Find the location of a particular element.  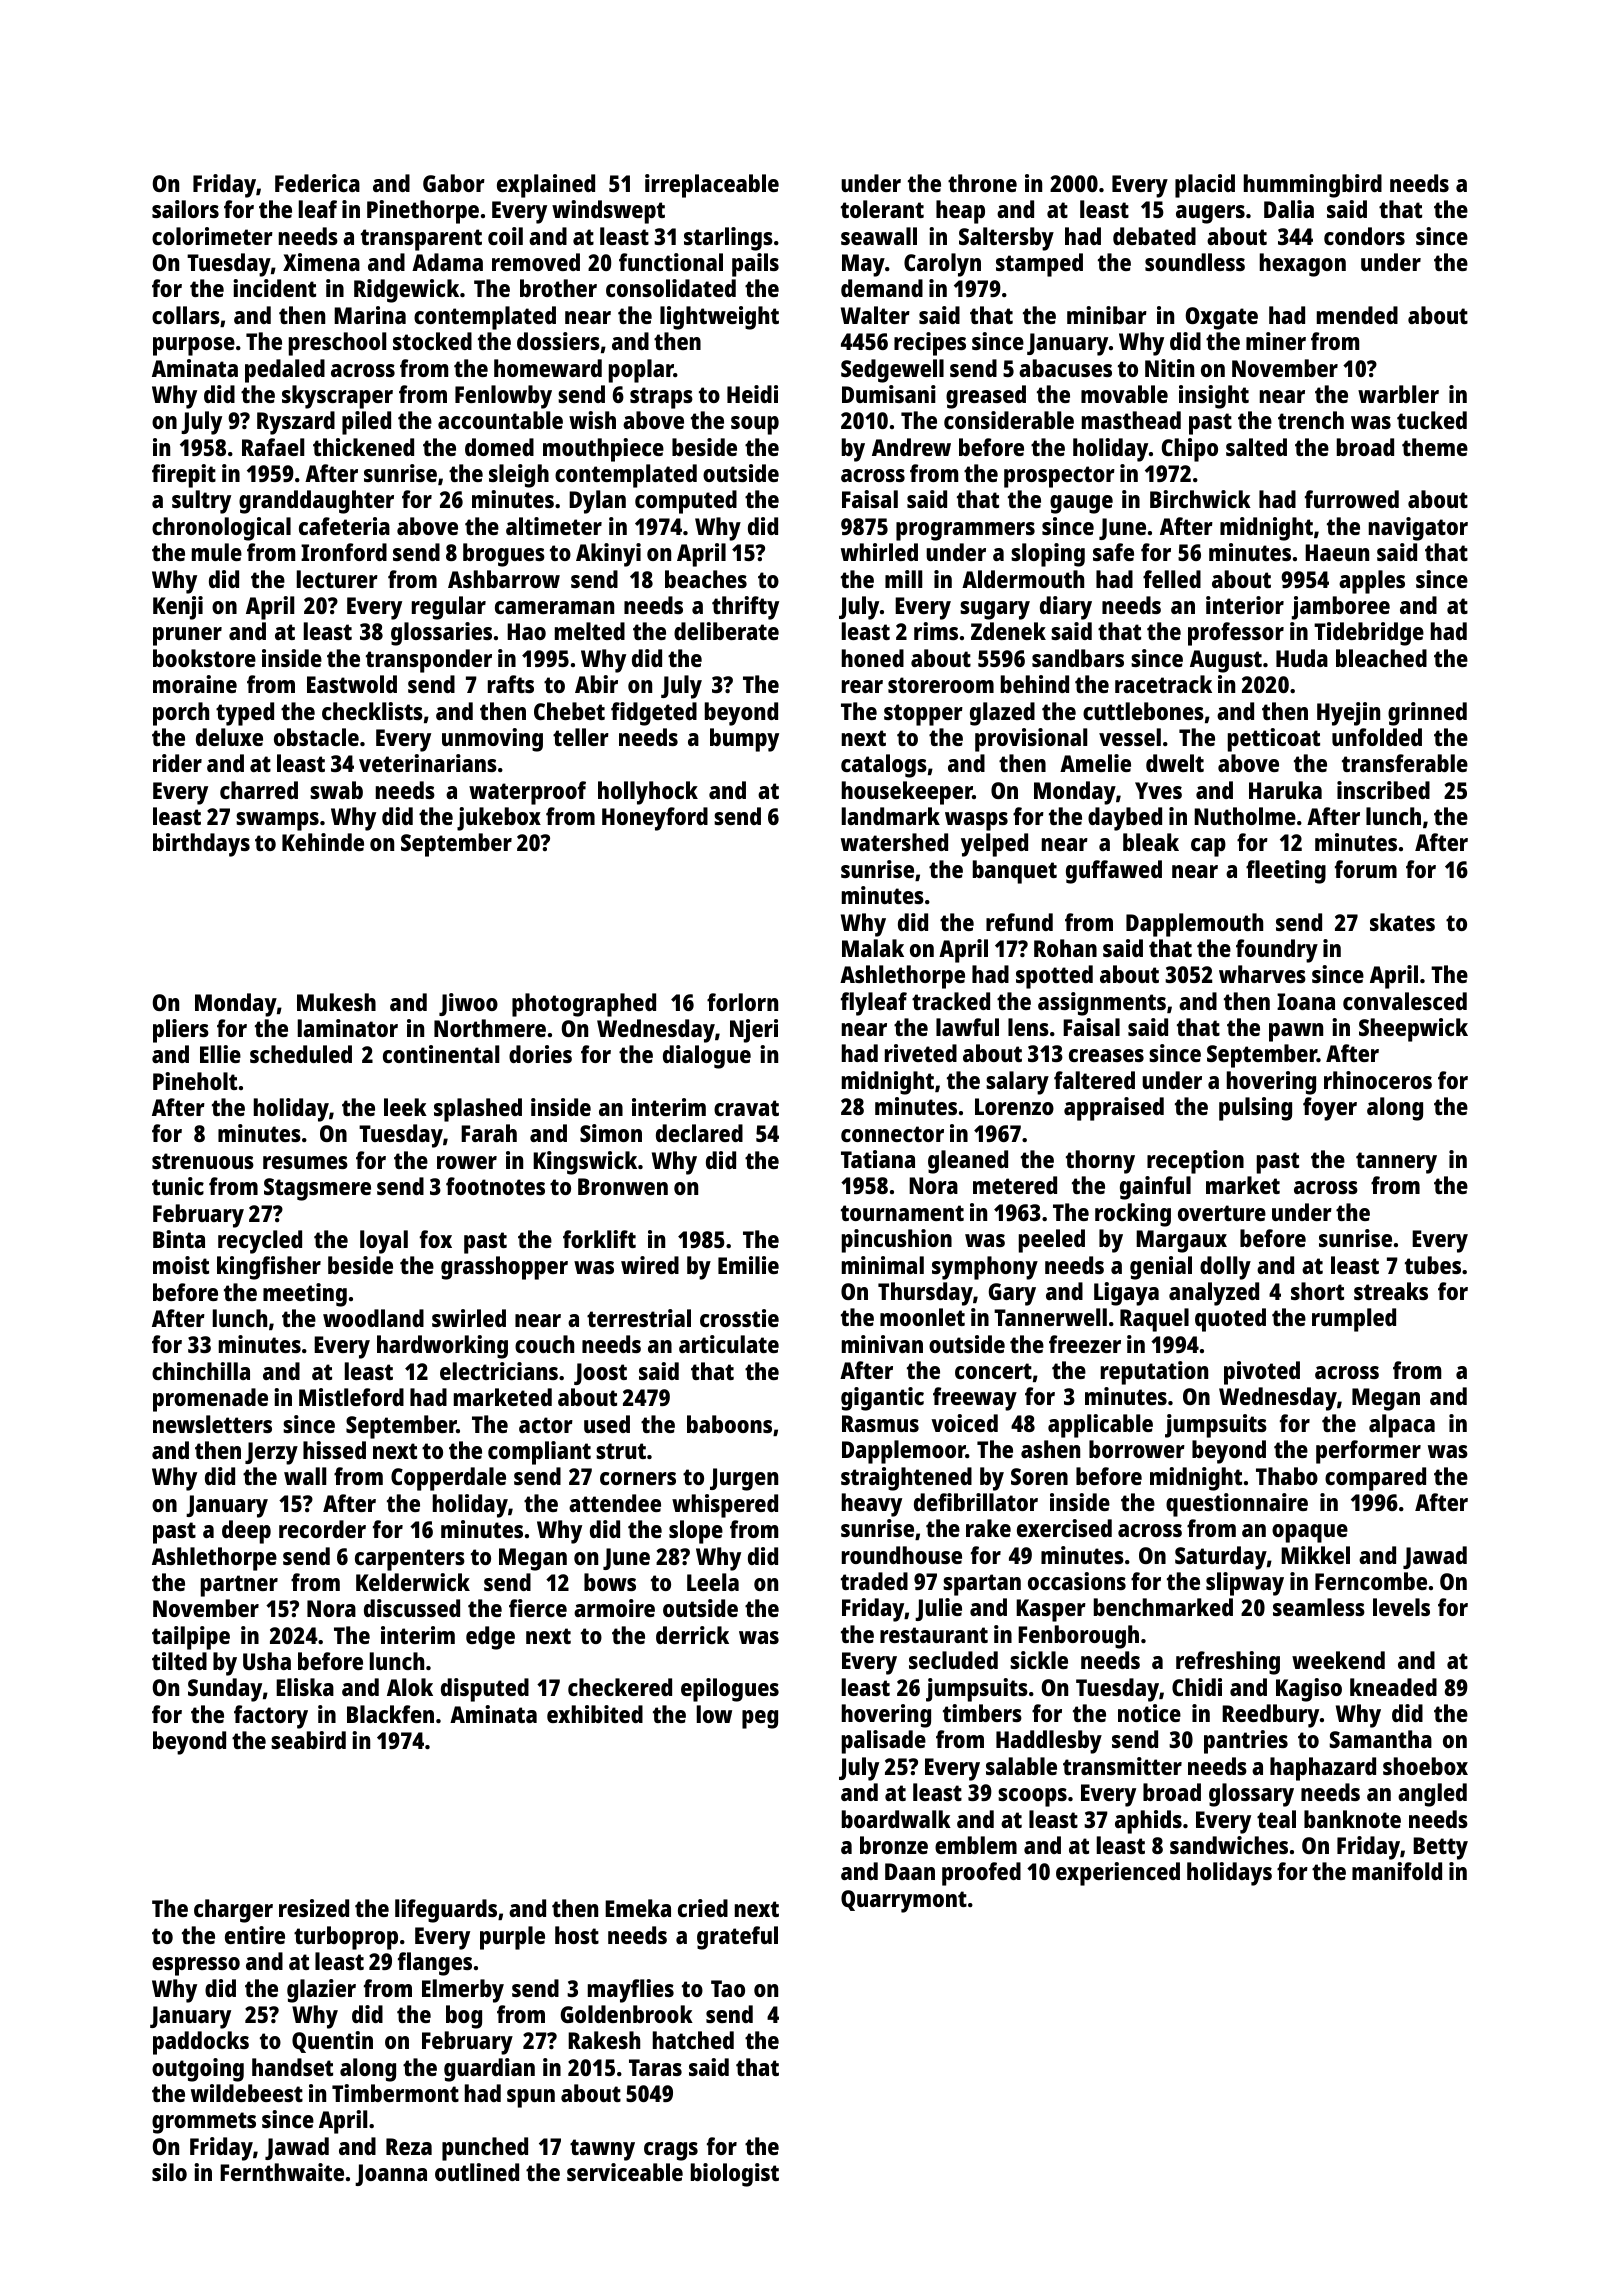

Bronwen is located at coordinates (623, 1186).
